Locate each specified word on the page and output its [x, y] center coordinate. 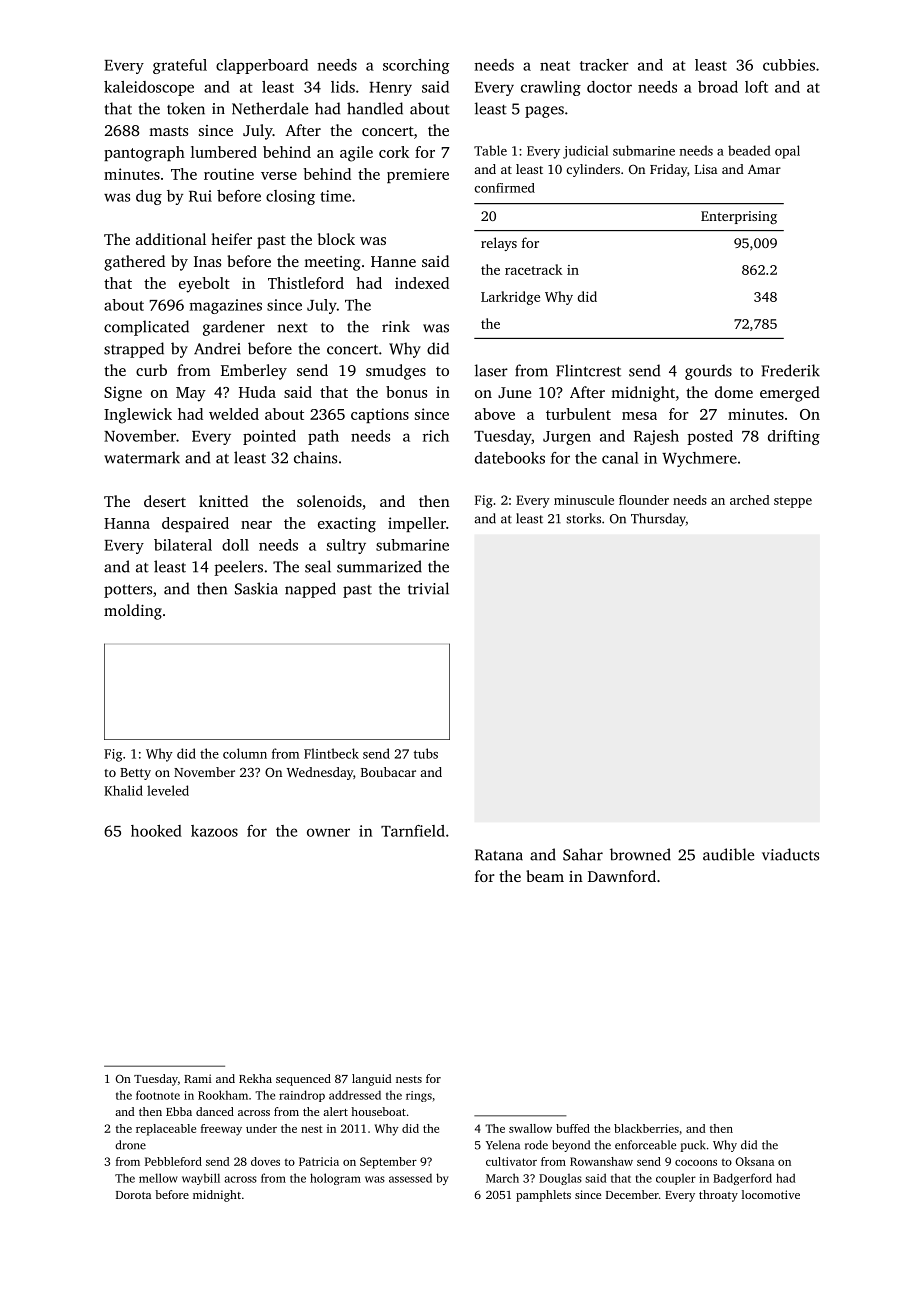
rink [396, 326]
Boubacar [388, 772]
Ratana [499, 855]
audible [728, 854]
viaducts [790, 854]
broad [718, 87]
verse [279, 176]
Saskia [256, 588]
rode [536, 1145]
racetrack [533, 269]
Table [490, 150]
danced [215, 1111]
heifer [231, 239]
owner [328, 832]
